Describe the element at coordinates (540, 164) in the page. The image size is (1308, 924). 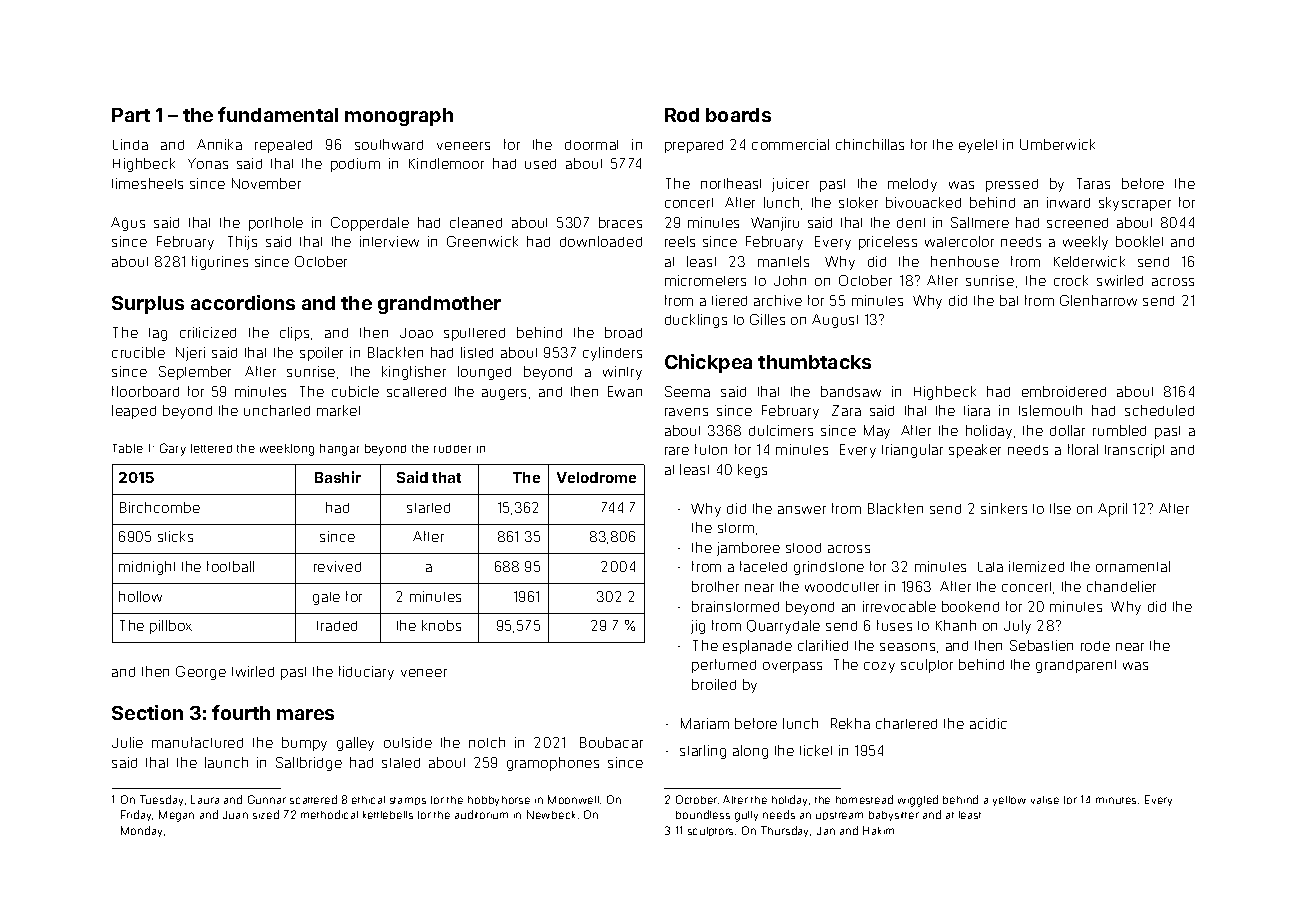
I see `used` at that location.
